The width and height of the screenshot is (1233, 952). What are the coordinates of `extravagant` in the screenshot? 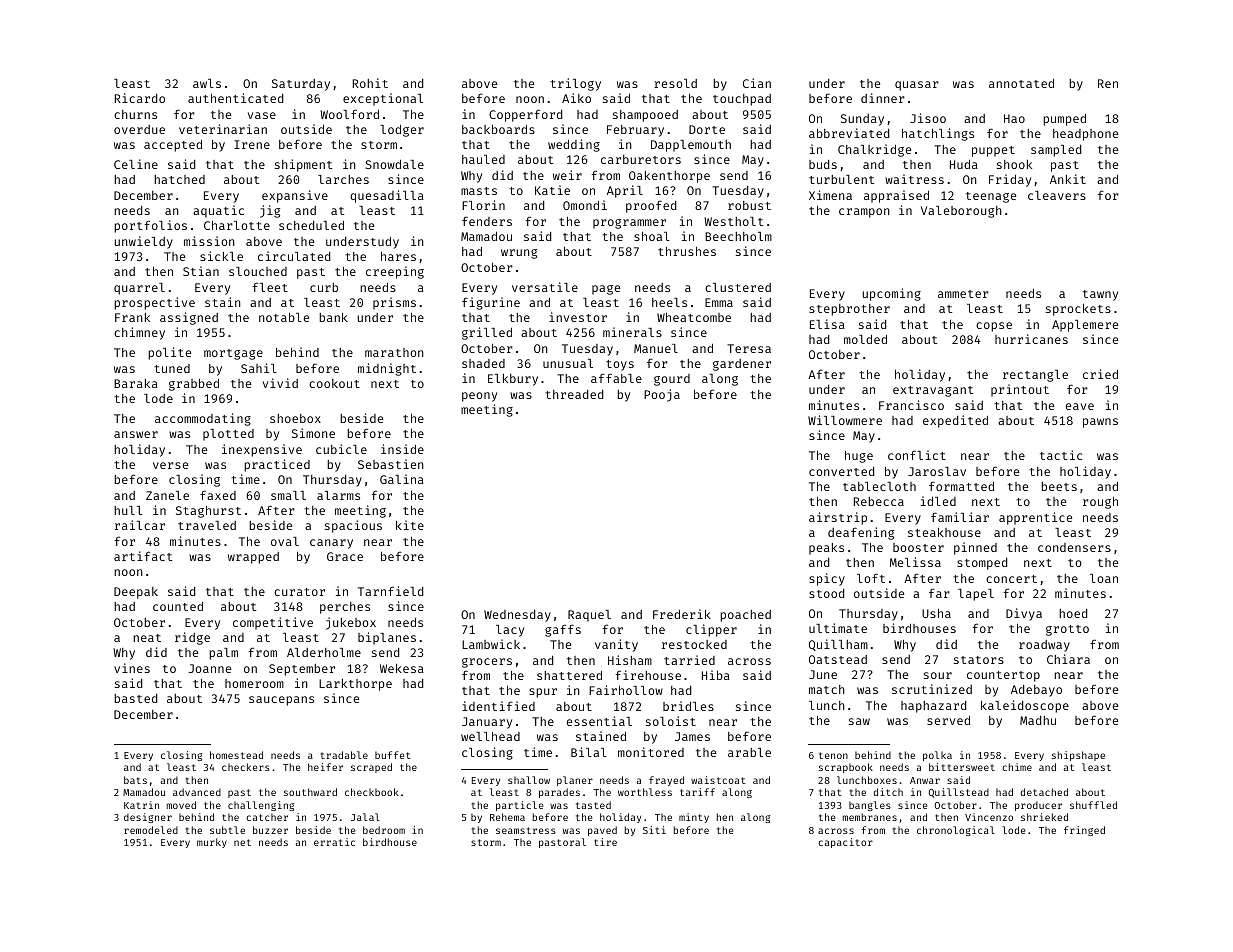 It's located at (933, 391).
